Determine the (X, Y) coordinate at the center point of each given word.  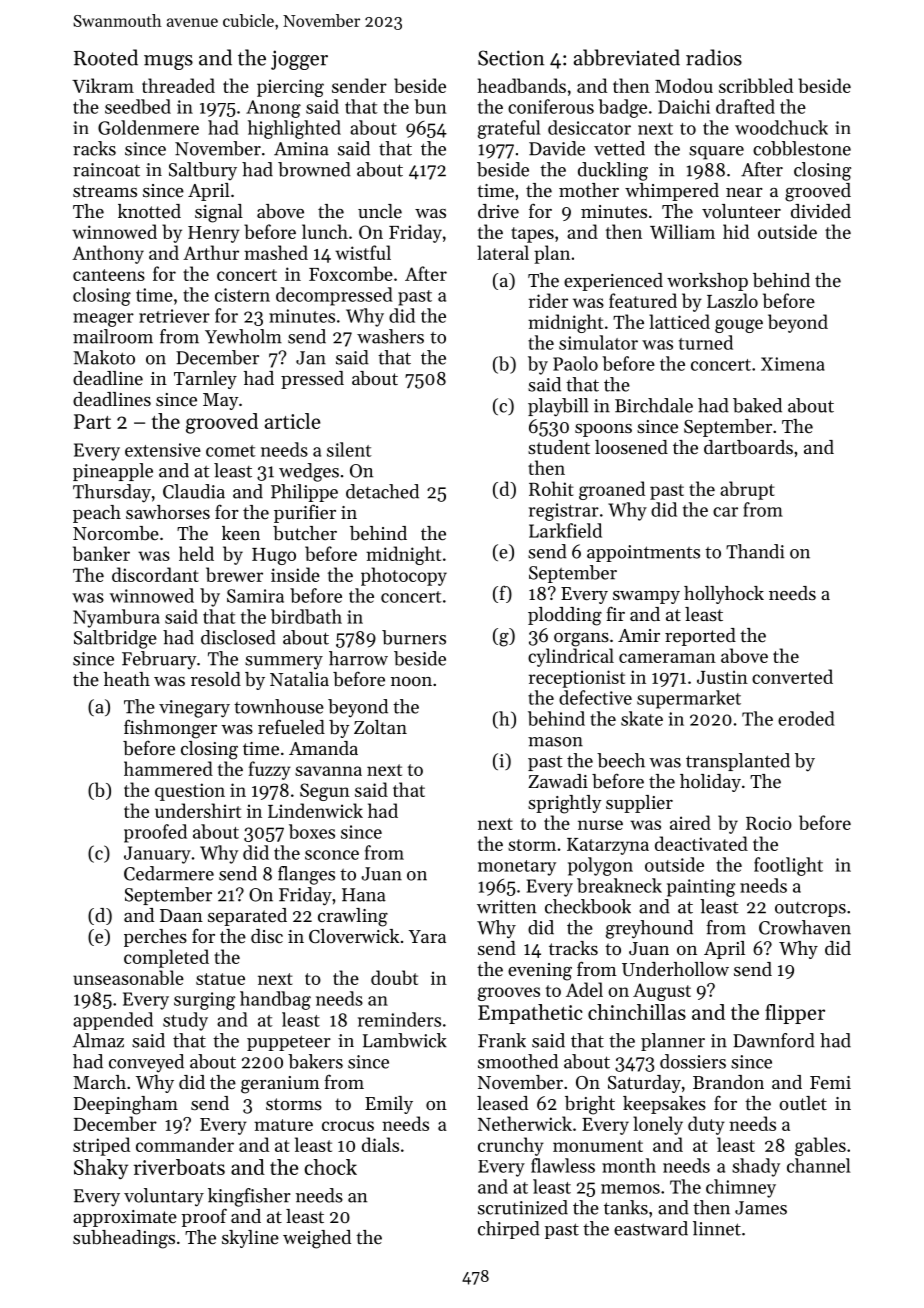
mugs (168, 62)
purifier (305, 513)
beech (621, 760)
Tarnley (205, 380)
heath (127, 679)
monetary (517, 868)
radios (714, 57)
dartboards (748, 447)
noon (411, 681)
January (157, 855)
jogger (299, 60)
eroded (806, 718)
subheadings (124, 1239)
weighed (317, 1239)
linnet (717, 1228)
